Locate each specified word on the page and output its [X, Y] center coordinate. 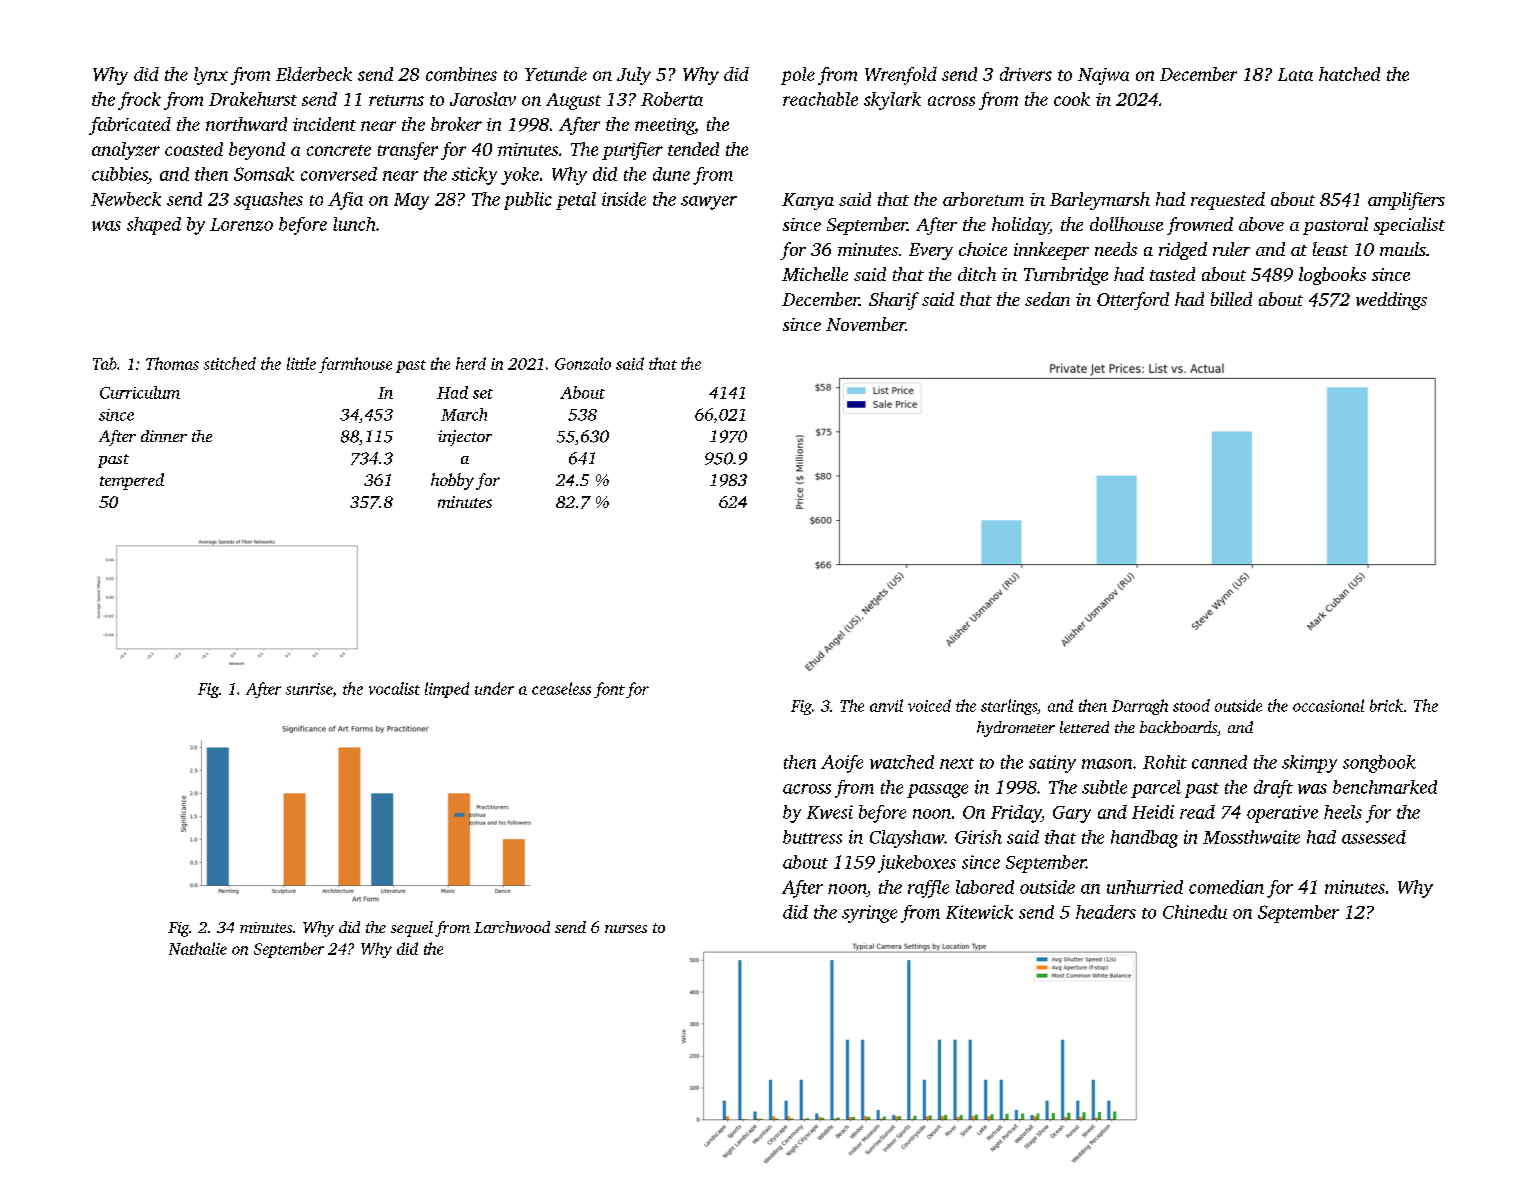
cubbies [120, 174]
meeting [665, 126]
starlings [1009, 707]
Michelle [815, 274]
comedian [1226, 887]
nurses [626, 929]
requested [1228, 201]
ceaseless [561, 688]
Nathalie [198, 948]
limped [447, 690]
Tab [105, 363]
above [1261, 224]
